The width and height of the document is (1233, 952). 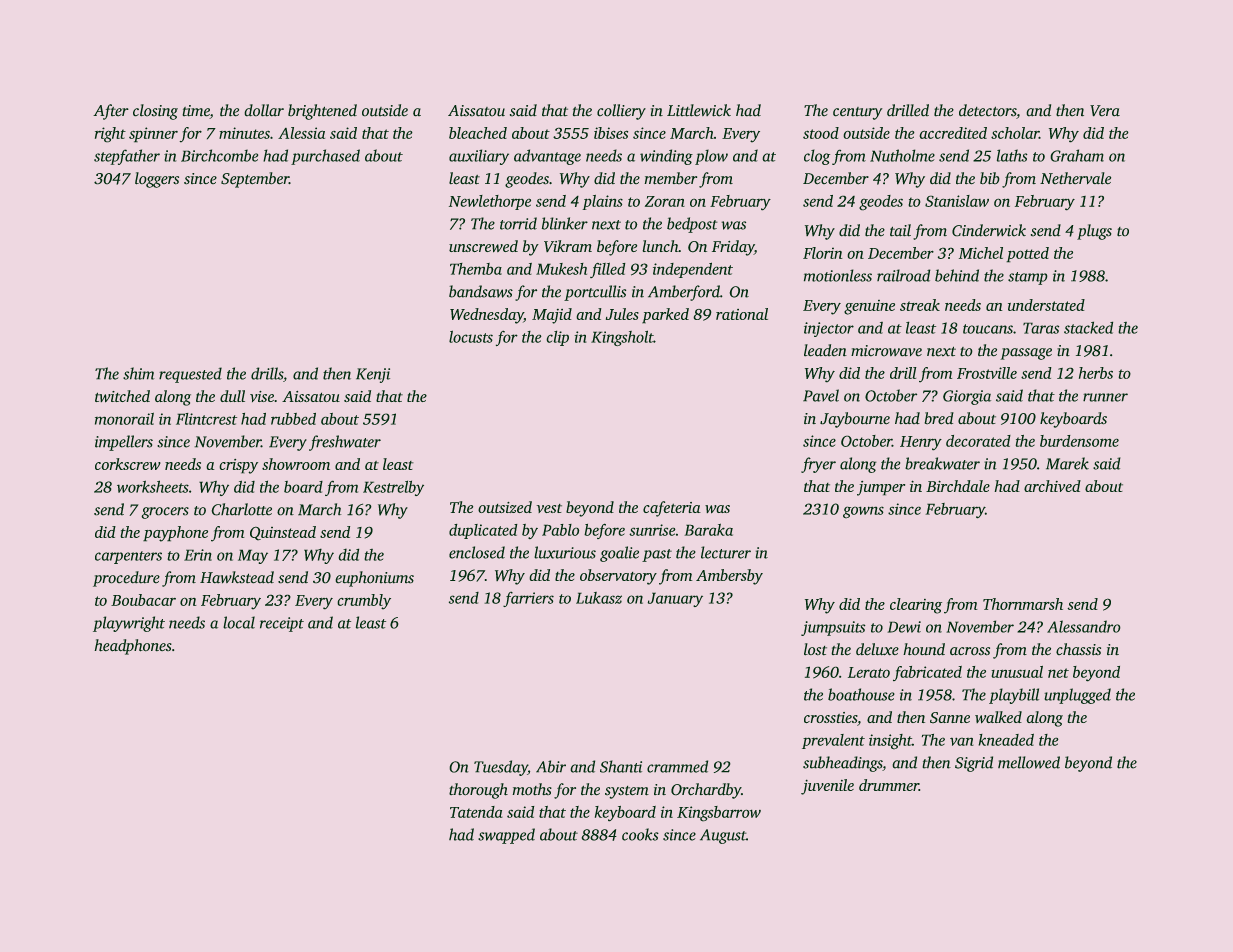 What do you see at coordinates (255, 180) in the document?
I see `September` at bounding box center [255, 180].
